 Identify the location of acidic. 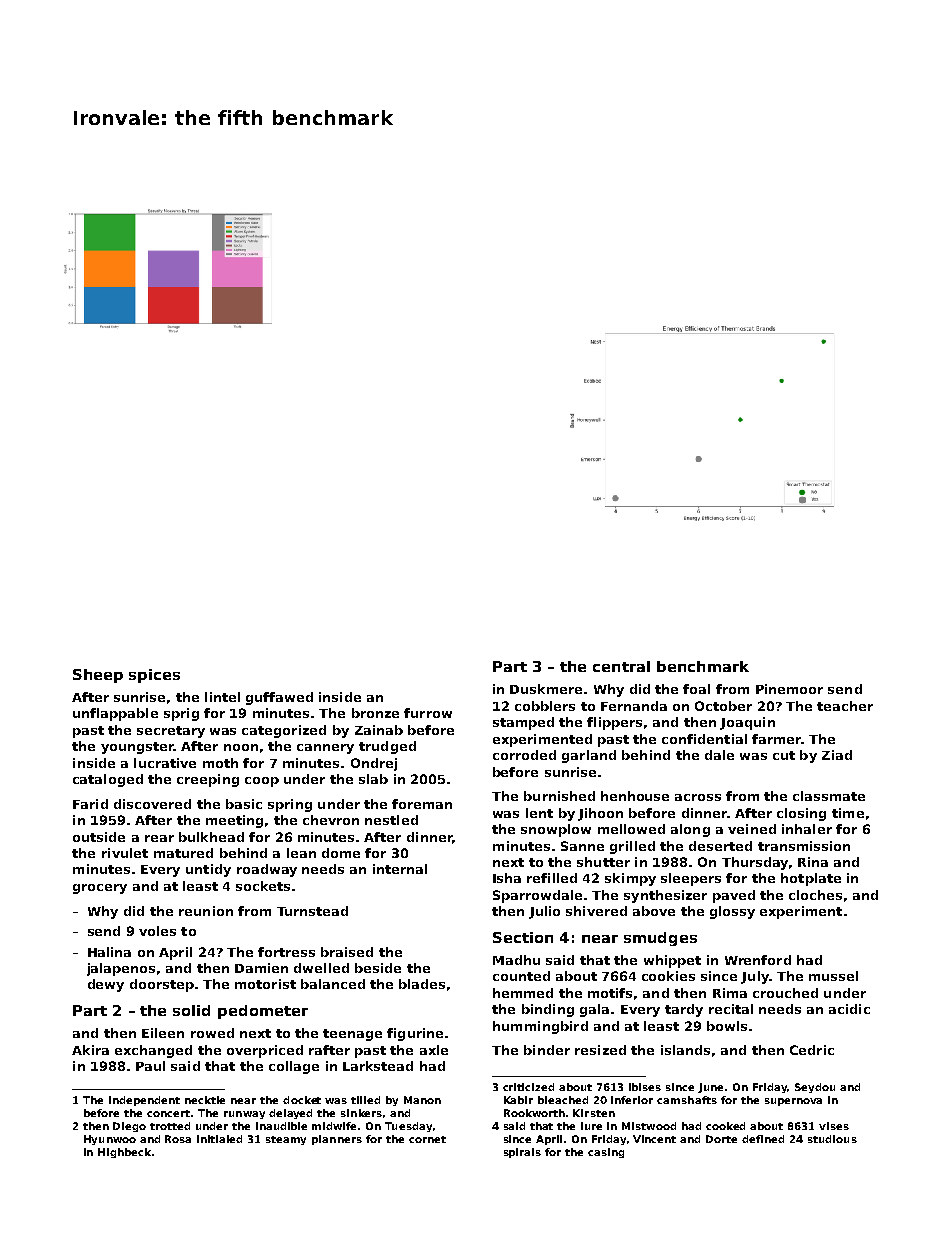
(849, 1009).
